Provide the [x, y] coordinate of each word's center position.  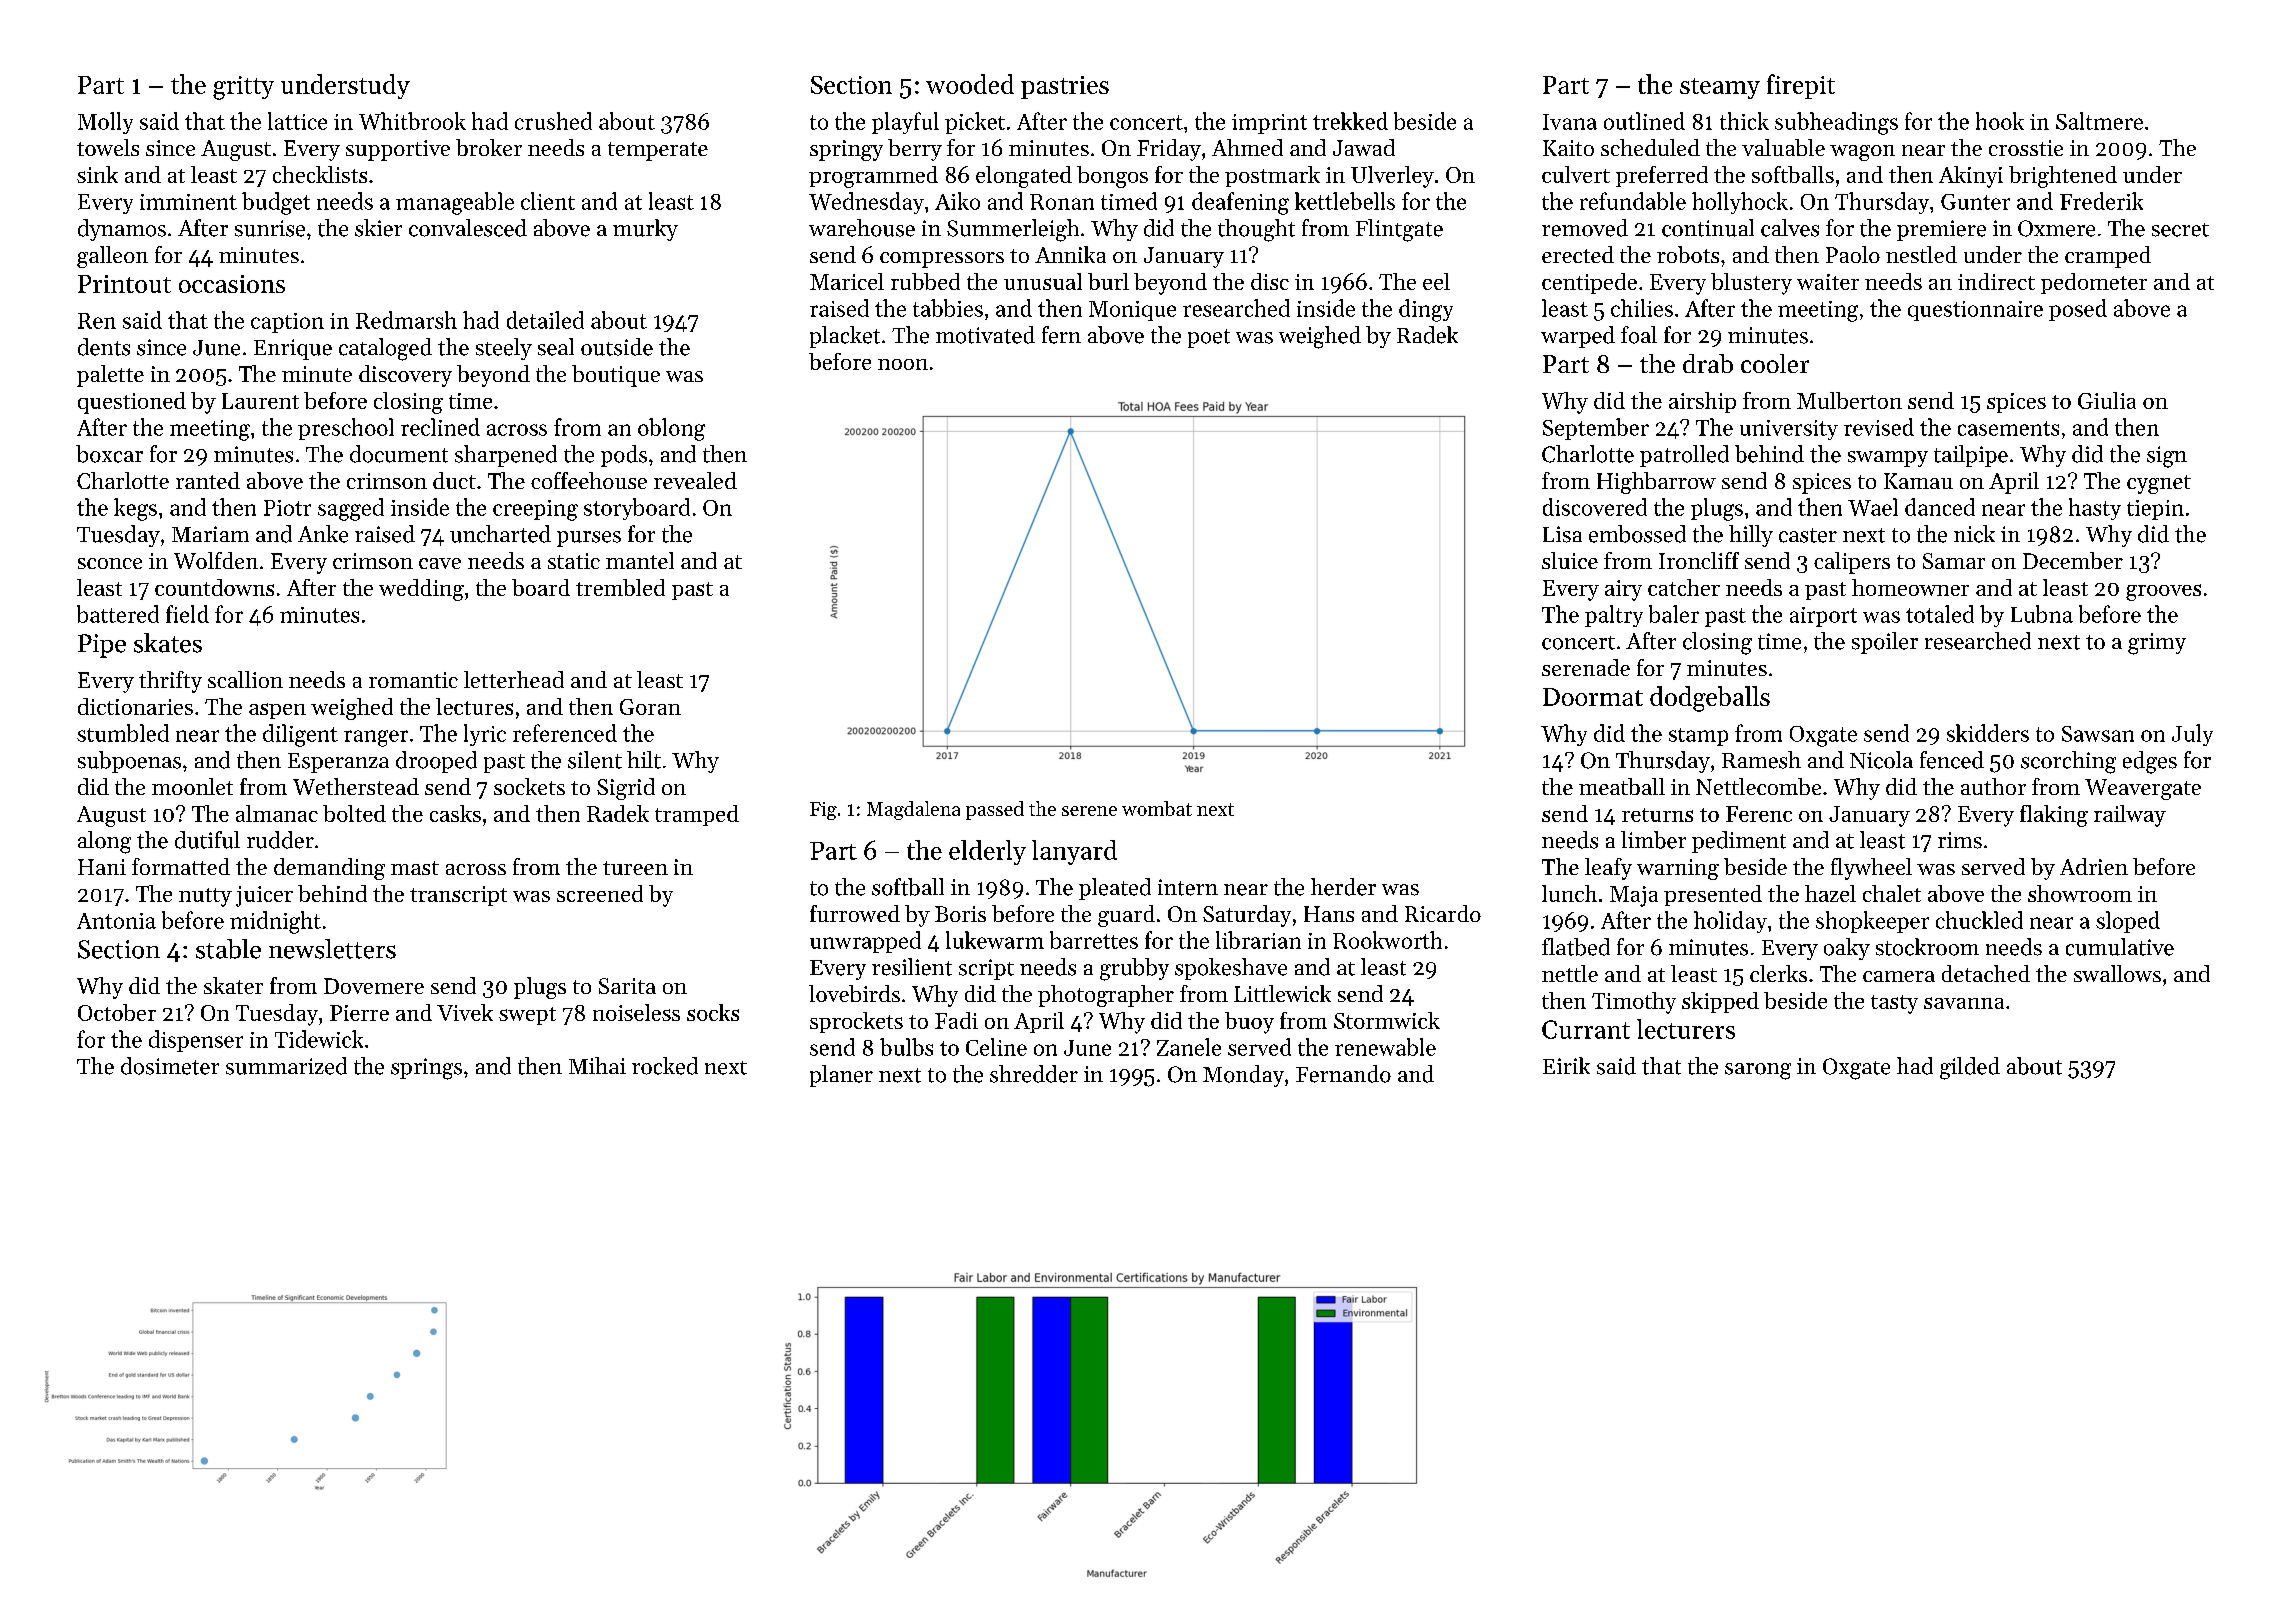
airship [1702, 402]
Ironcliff [1699, 560]
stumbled [123, 733]
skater [233, 985]
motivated [985, 335]
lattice [297, 121]
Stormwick [1387, 1020]
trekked [1350, 121]
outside [617, 347]
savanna [1964, 1003]
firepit [1801, 86]
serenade [1586, 667]
